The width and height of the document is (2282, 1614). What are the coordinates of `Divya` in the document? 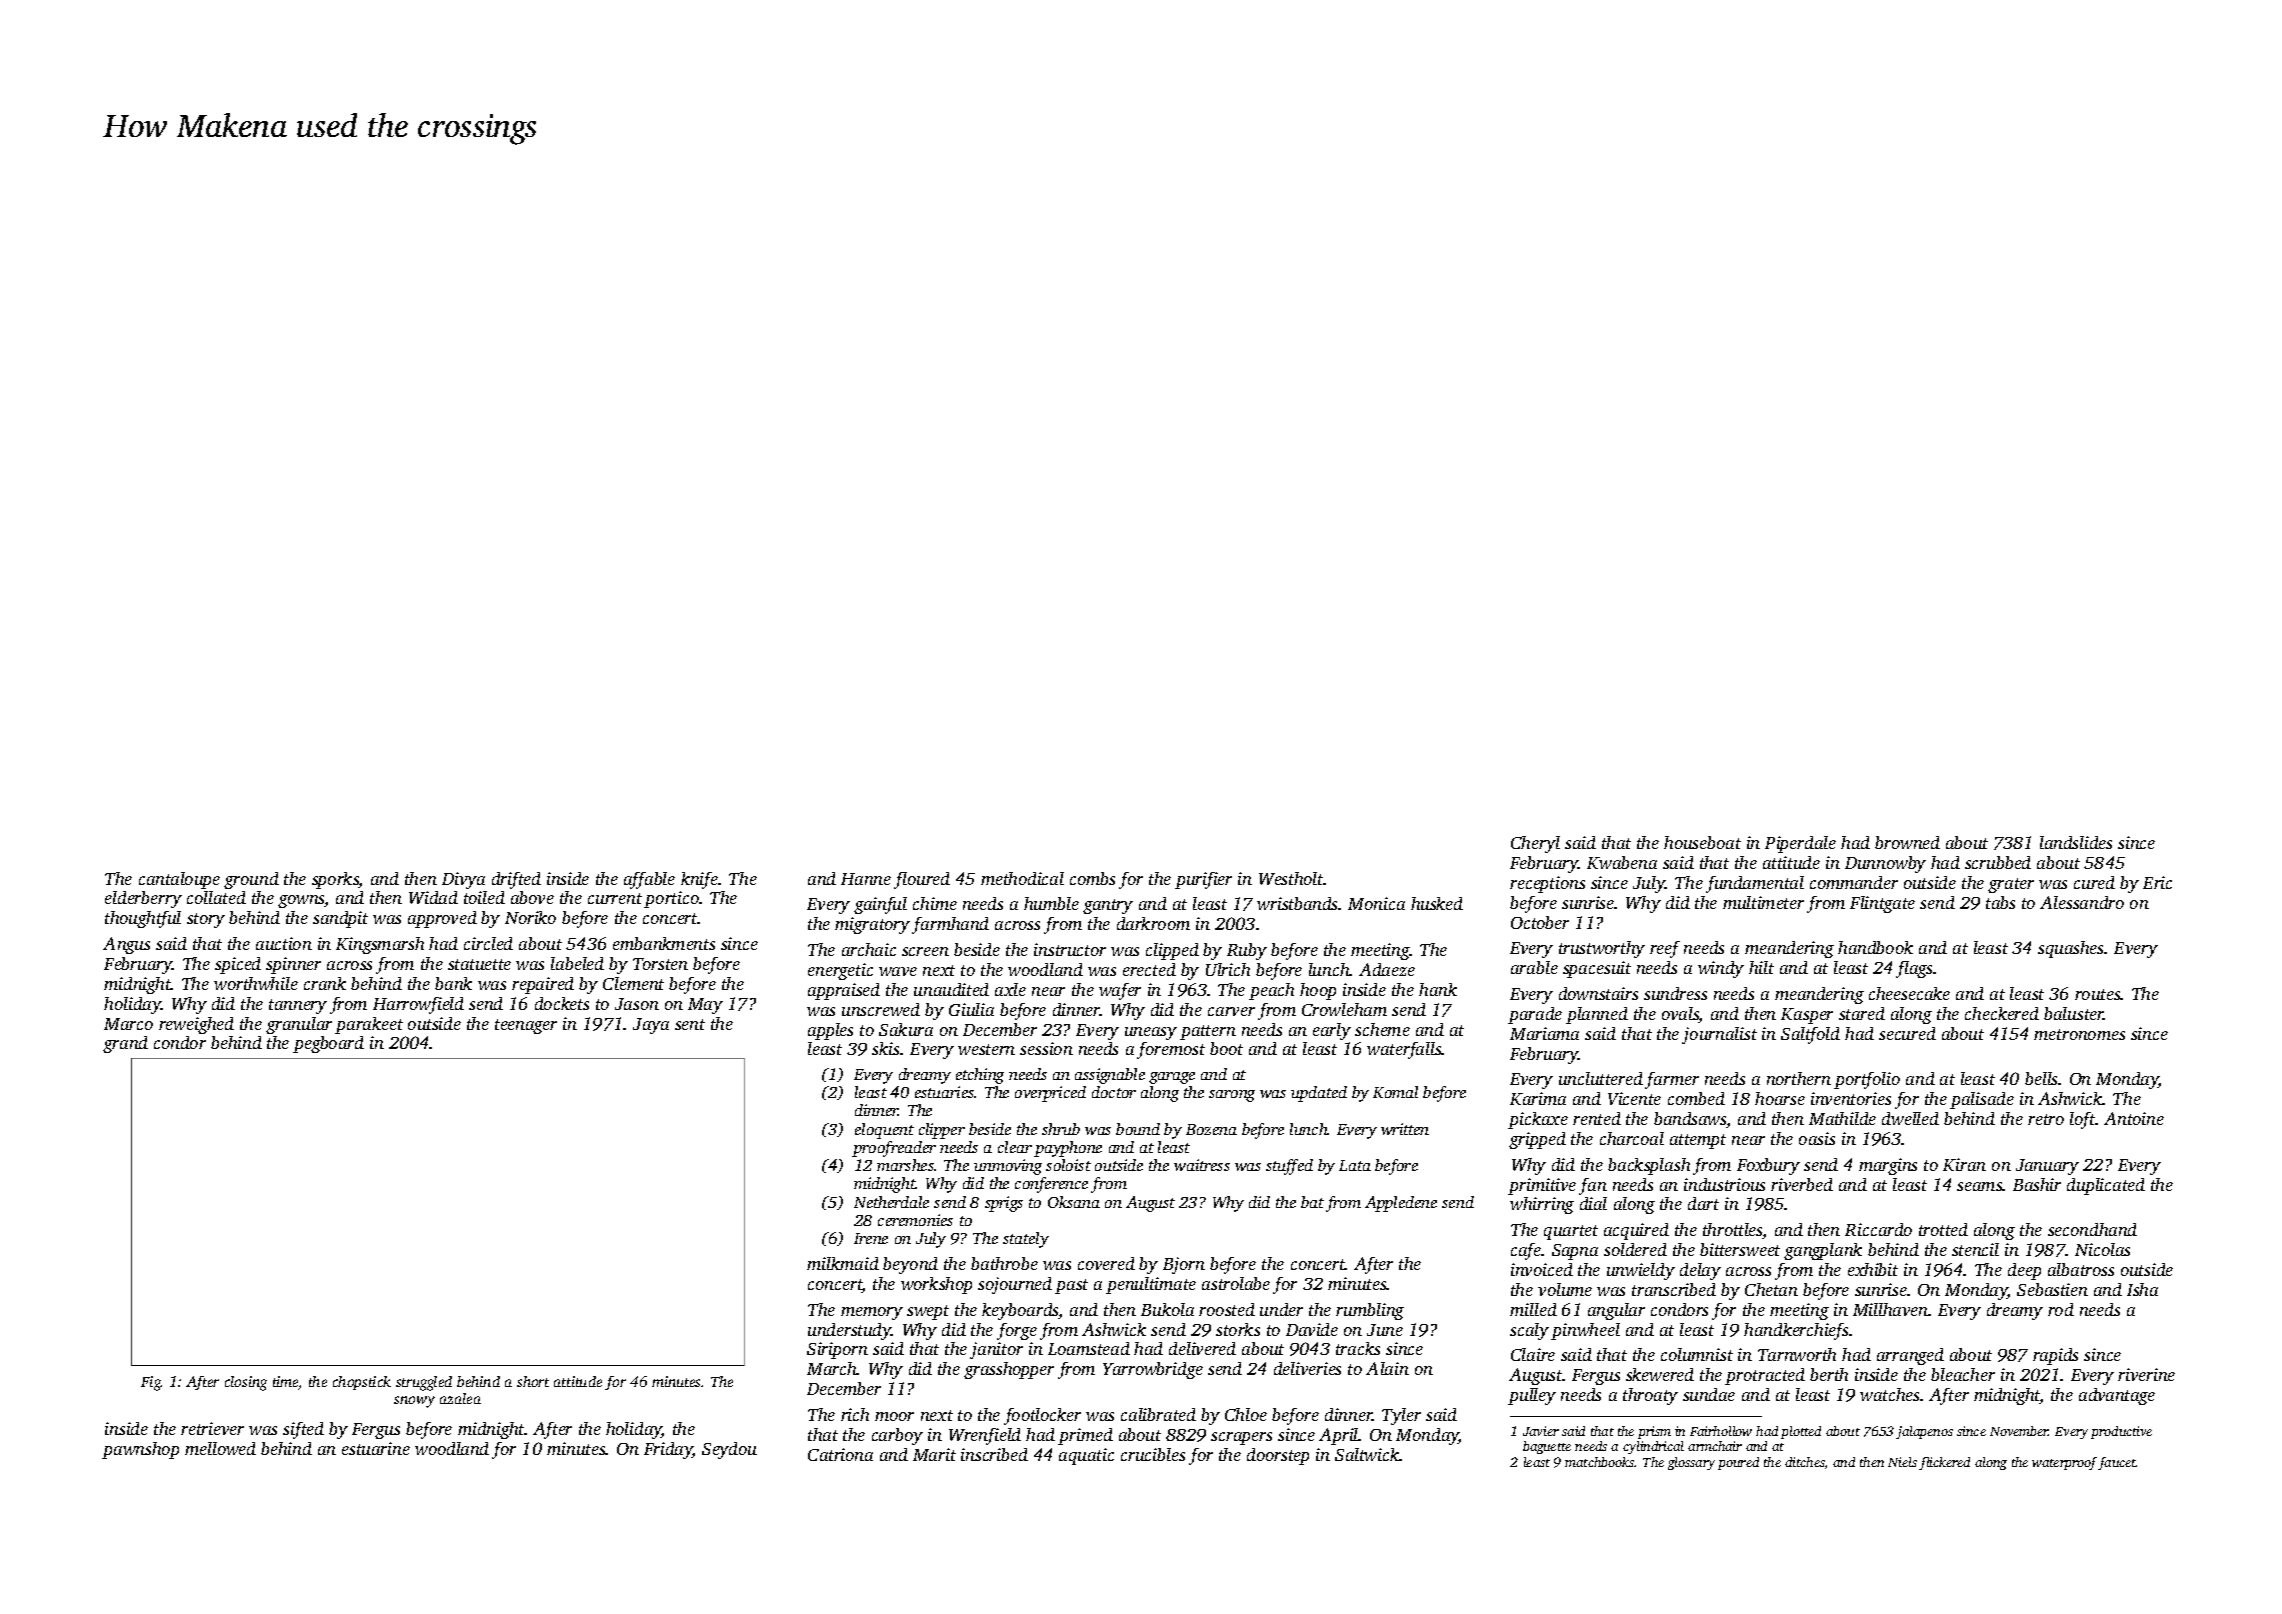 It's located at (463, 880).
